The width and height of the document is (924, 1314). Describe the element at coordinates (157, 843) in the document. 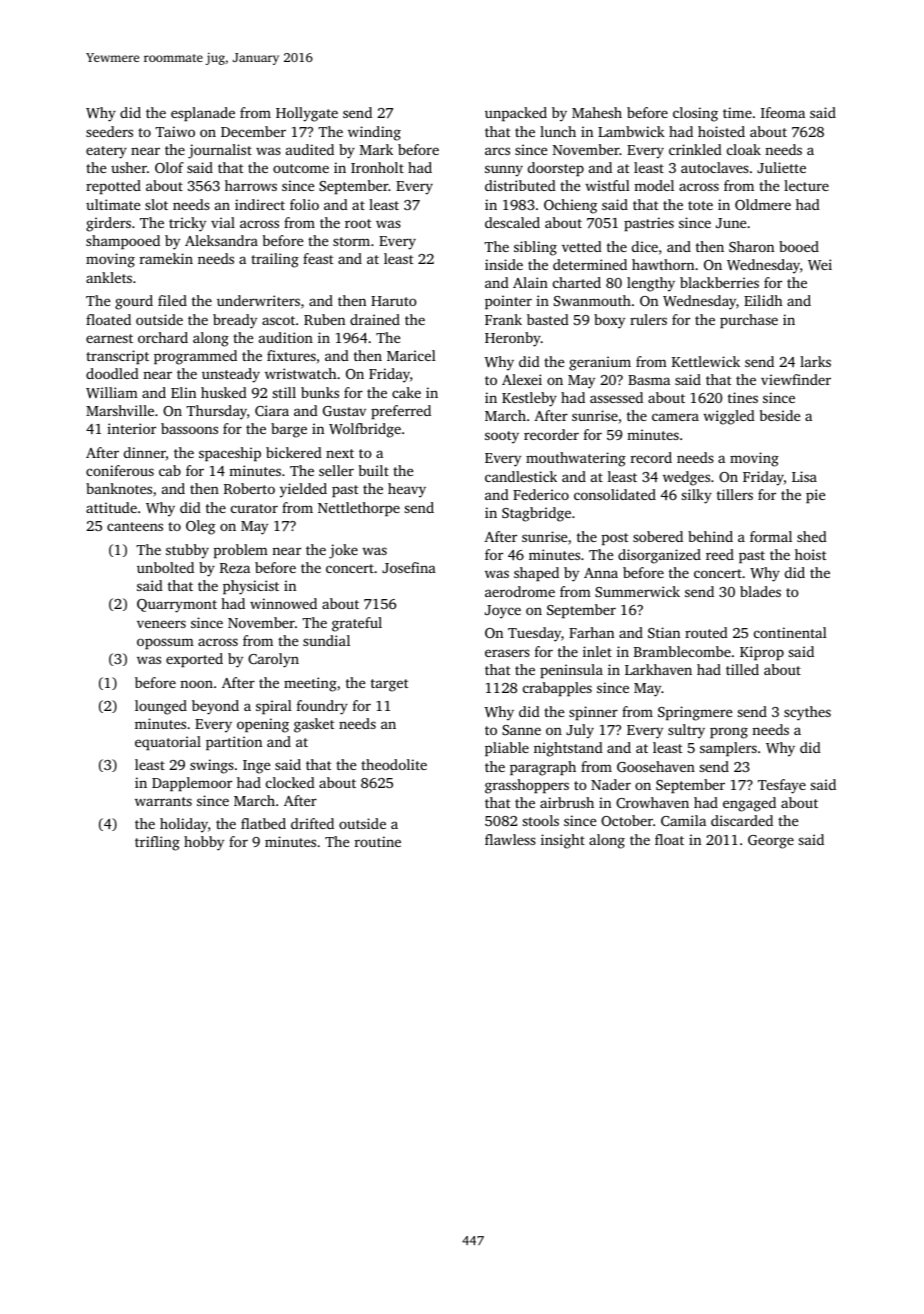

I see `trifling` at that location.
